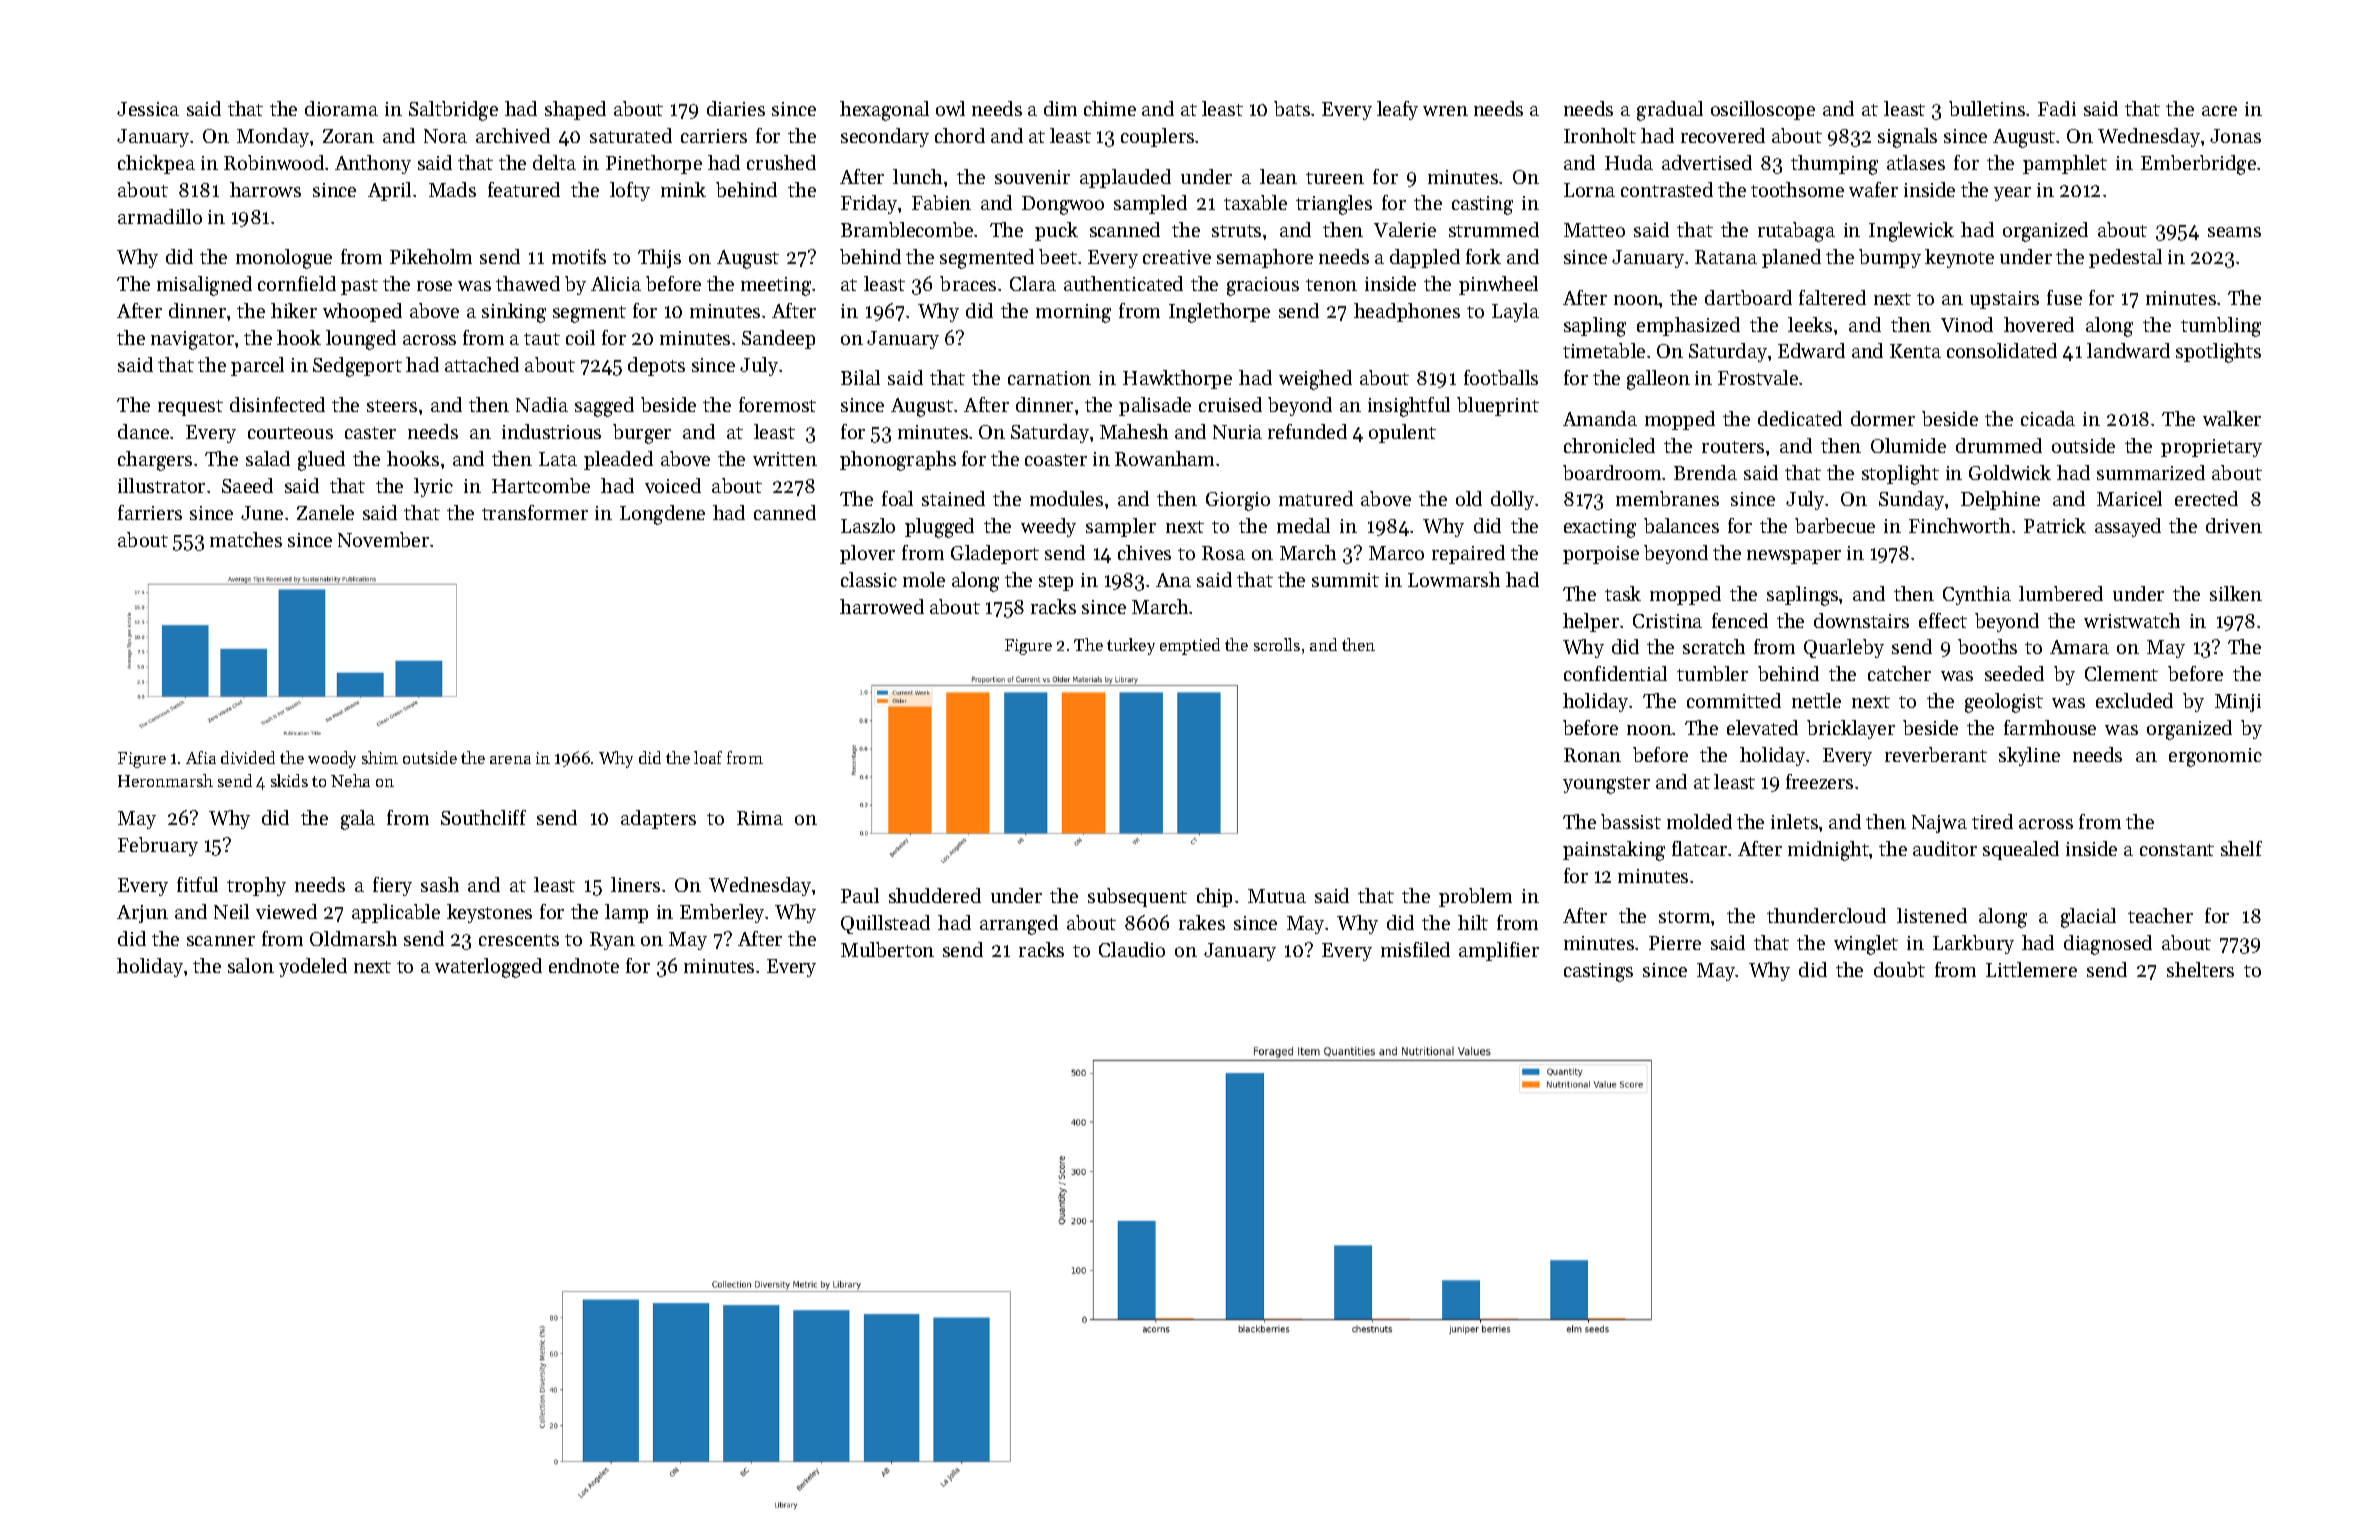 This screenshot has width=2380, height=1540. Describe the element at coordinates (1899, 969) in the screenshot. I see `doubt` at that location.
